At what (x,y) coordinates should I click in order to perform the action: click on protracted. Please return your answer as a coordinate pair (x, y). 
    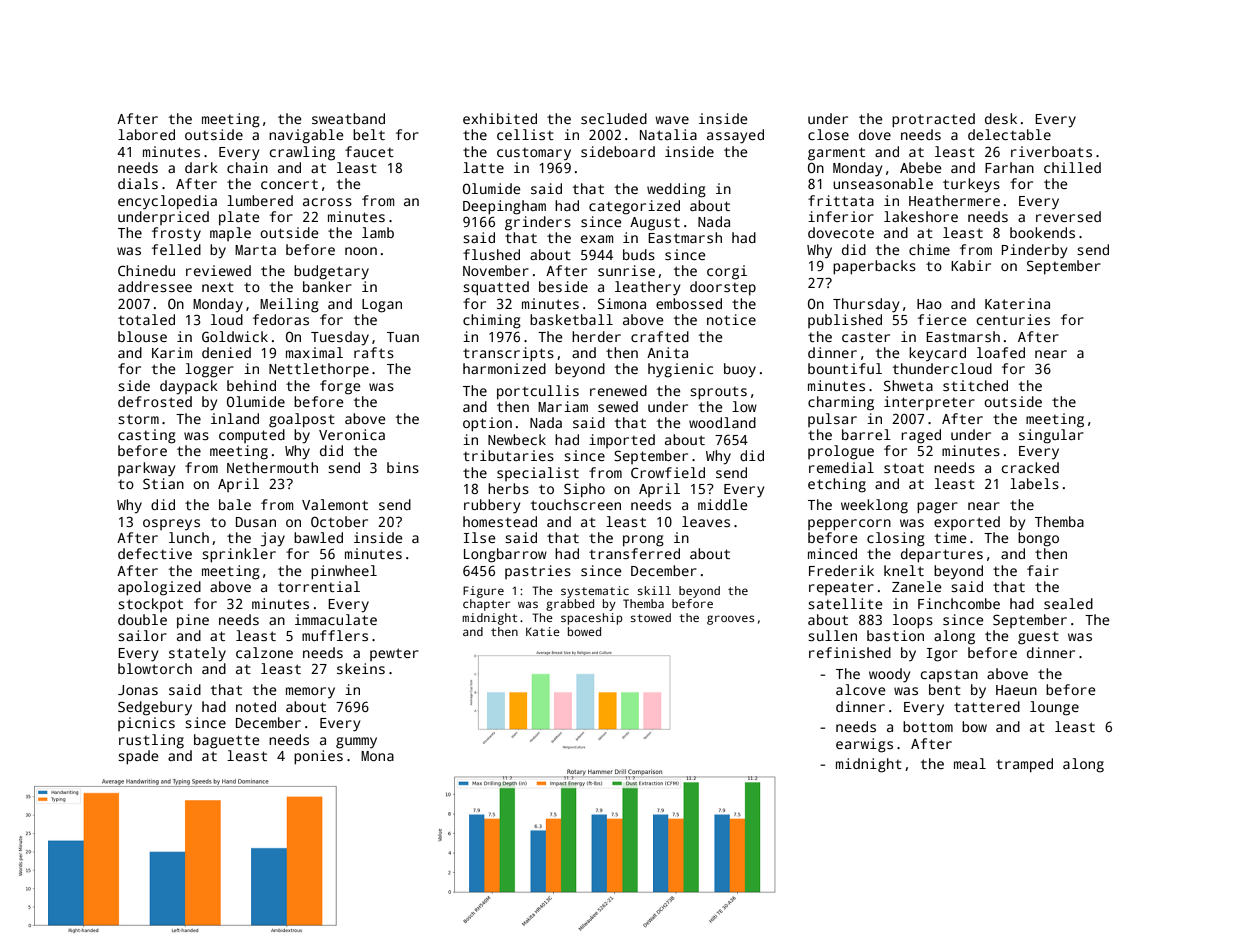
    Looking at the image, I should click on (933, 120).
